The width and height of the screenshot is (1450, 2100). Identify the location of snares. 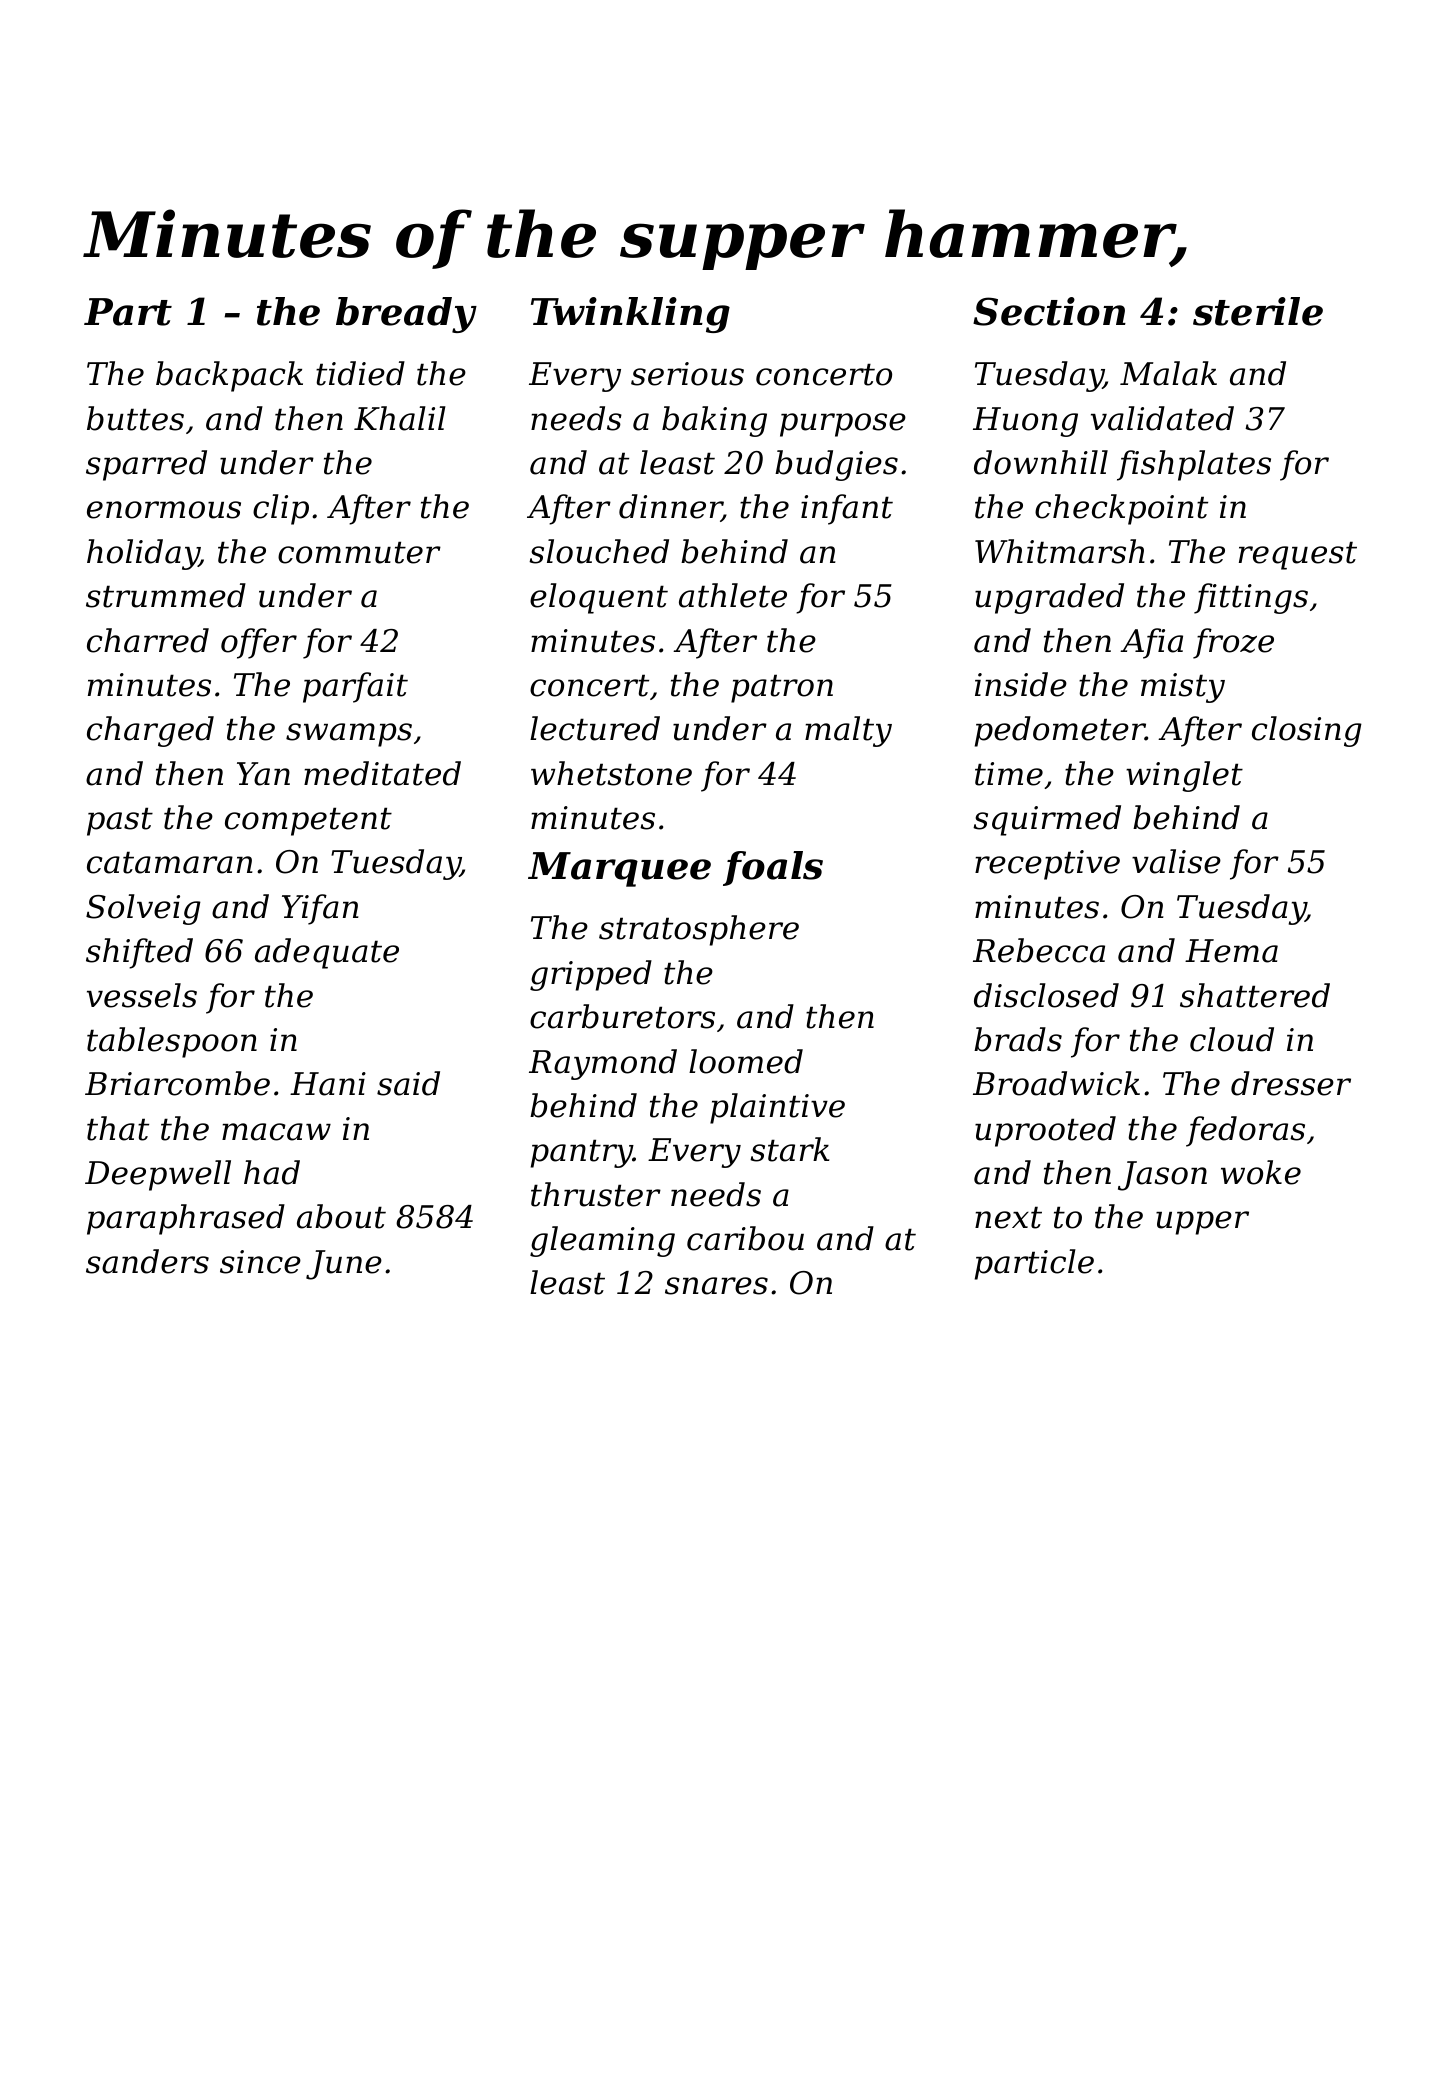
(716, 1286).
